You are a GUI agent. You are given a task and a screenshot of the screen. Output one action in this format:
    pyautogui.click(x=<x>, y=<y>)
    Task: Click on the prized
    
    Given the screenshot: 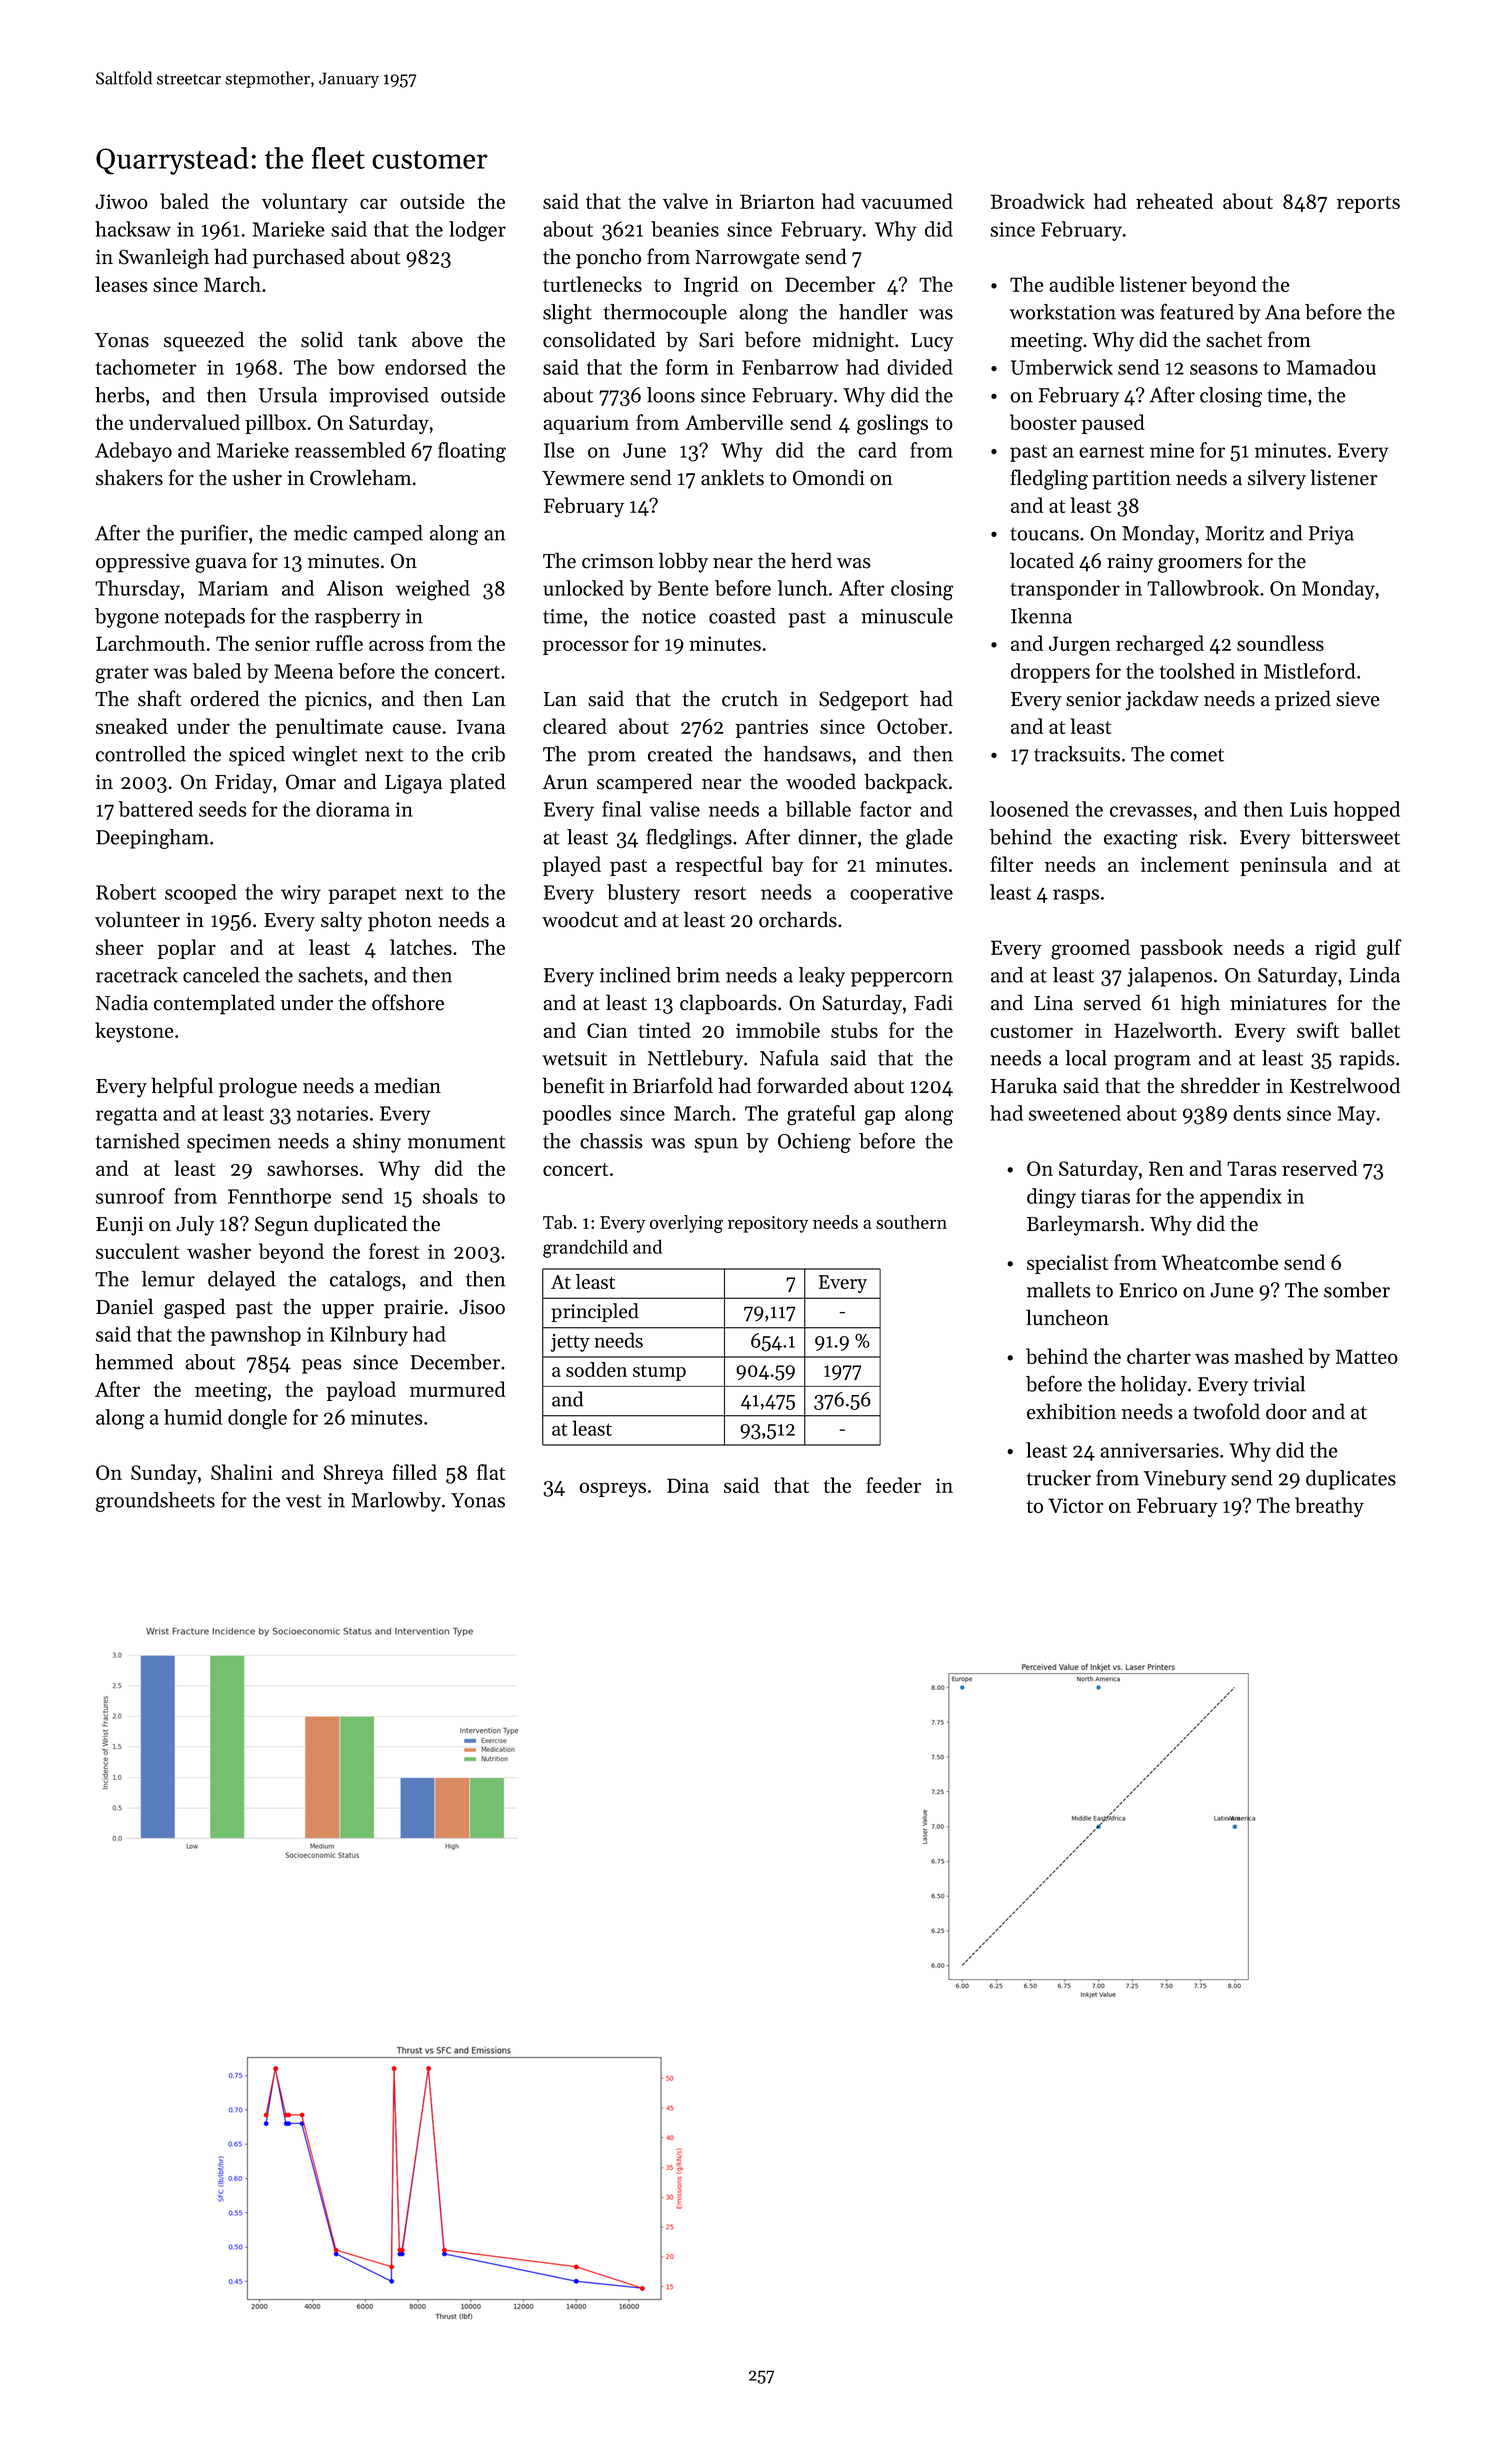 What is the action you would take?
    pyautogui.click(x=1303, y=700)
